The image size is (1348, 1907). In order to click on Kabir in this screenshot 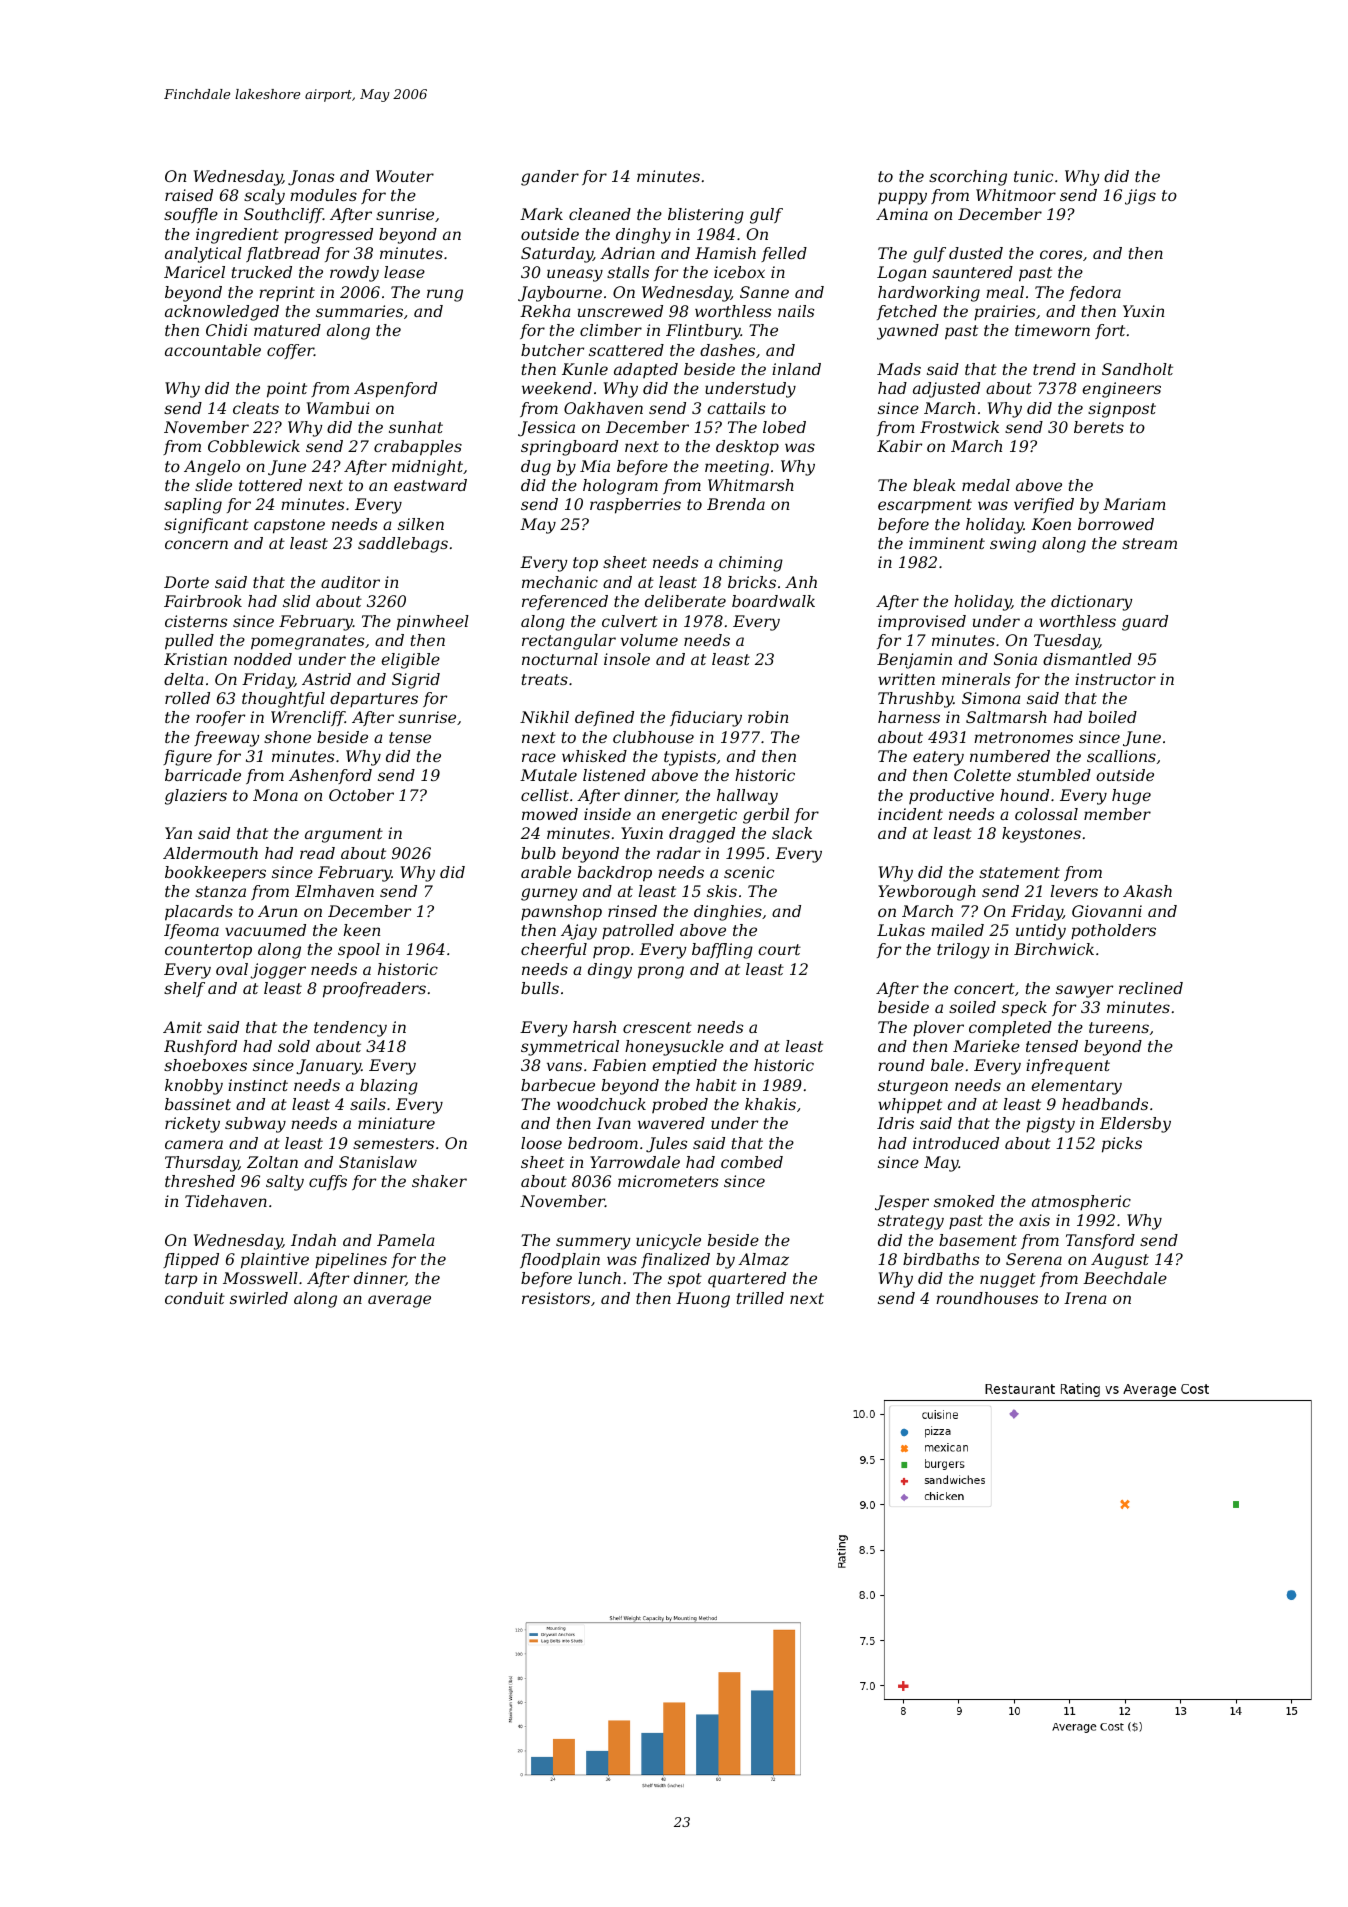, I will do `click(899, 446)`.
